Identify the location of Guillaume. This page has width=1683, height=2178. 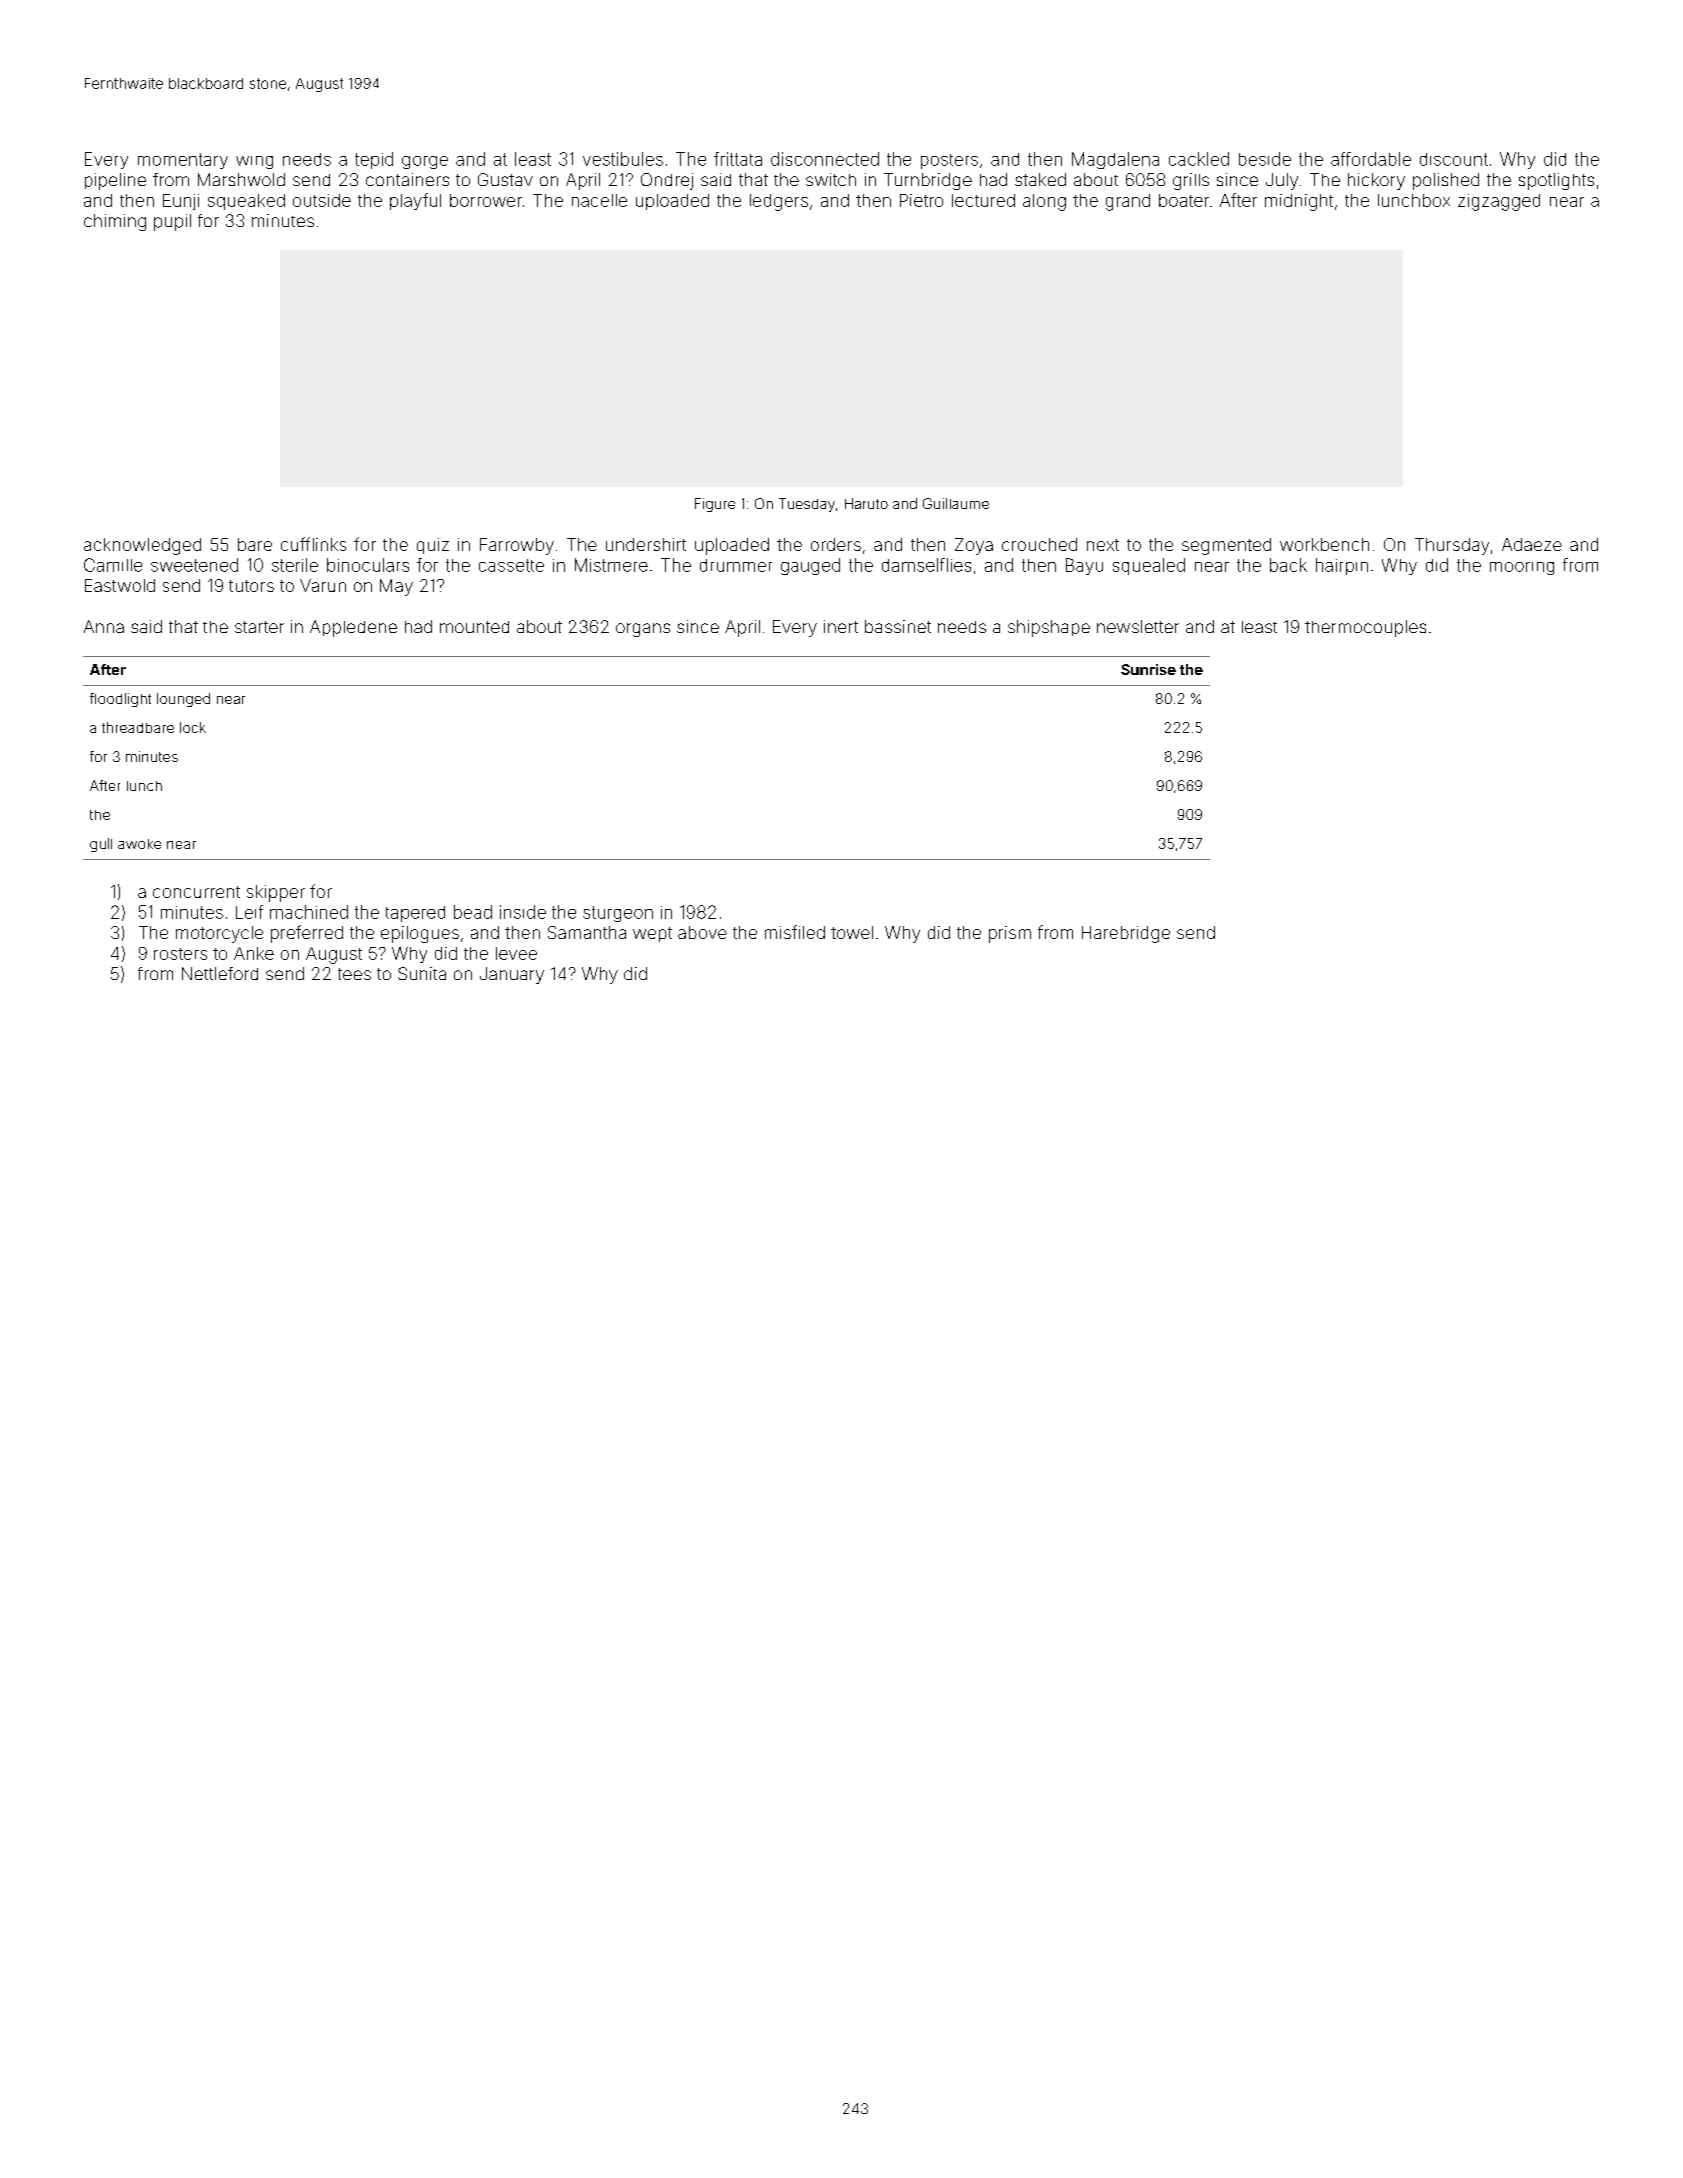
(956, 503).
